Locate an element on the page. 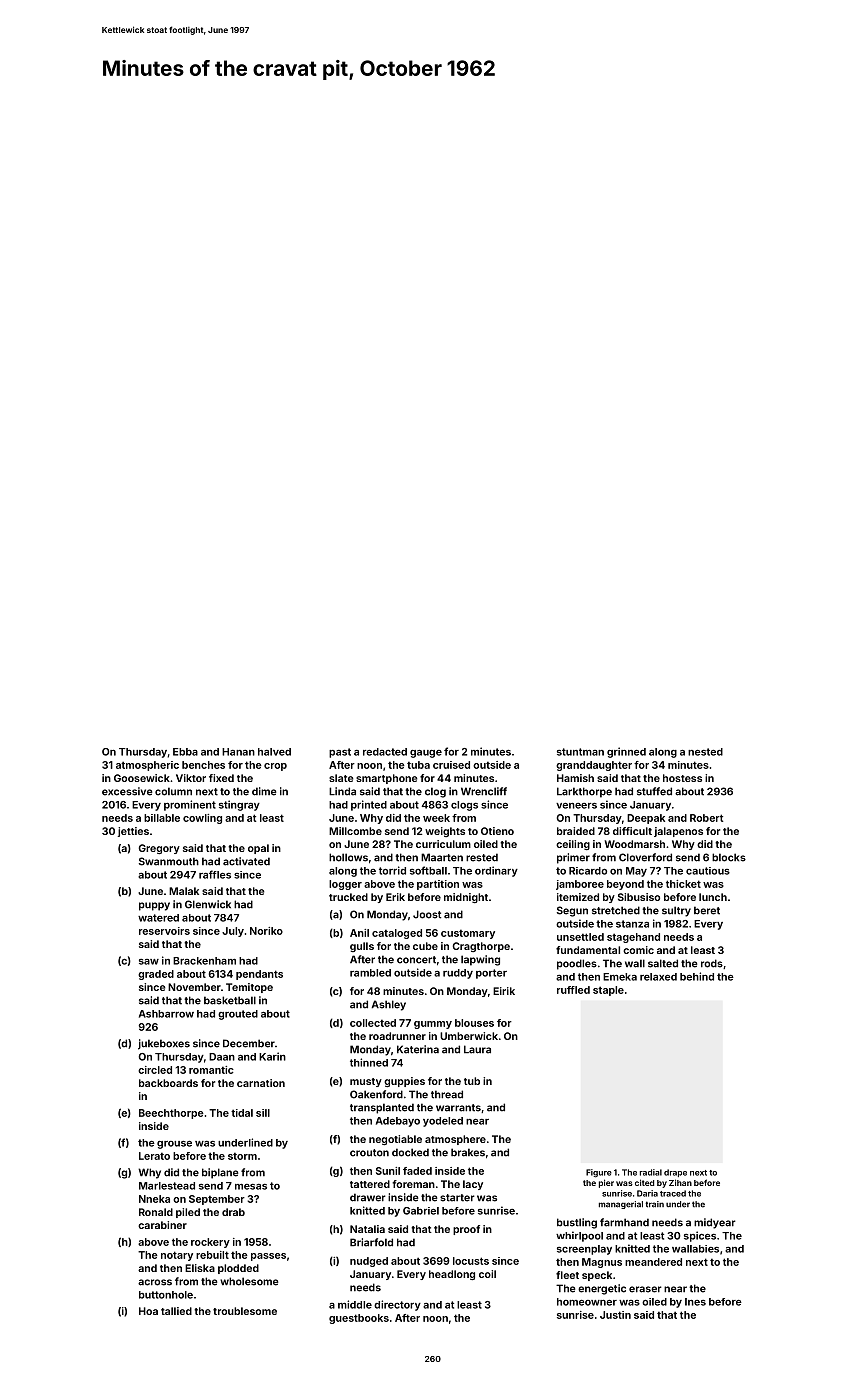 The width and height of the document is (849, 1400). tidal is located at coordinates (242, 1113).
